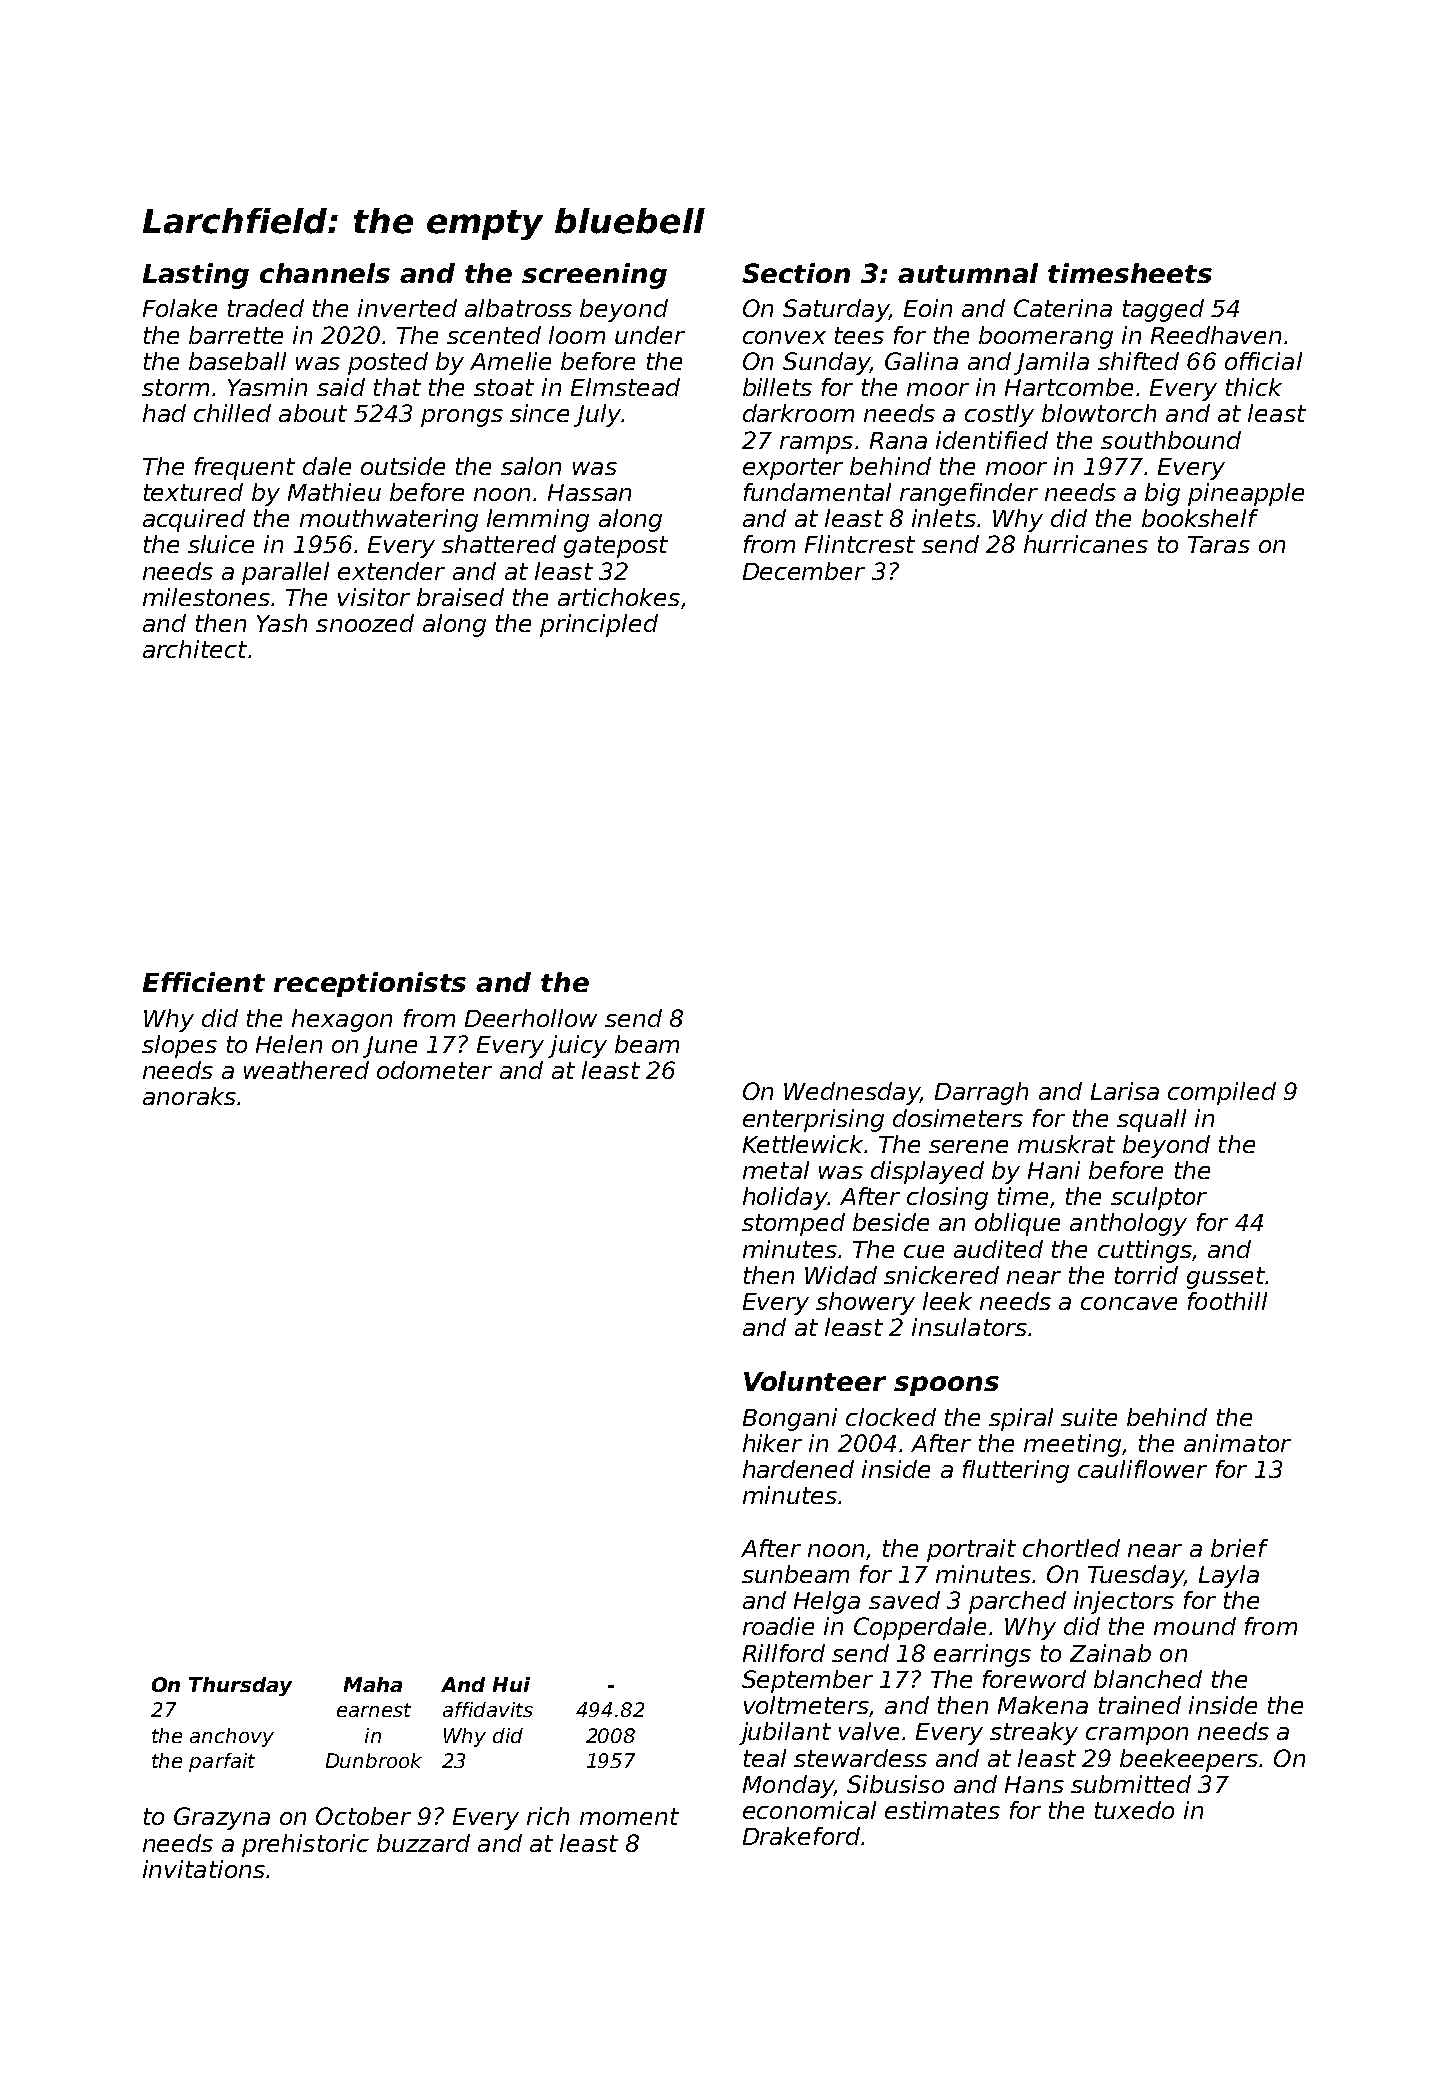 The image size is (1450, 2100). I want to click on invitations, so click(204, 1869).
